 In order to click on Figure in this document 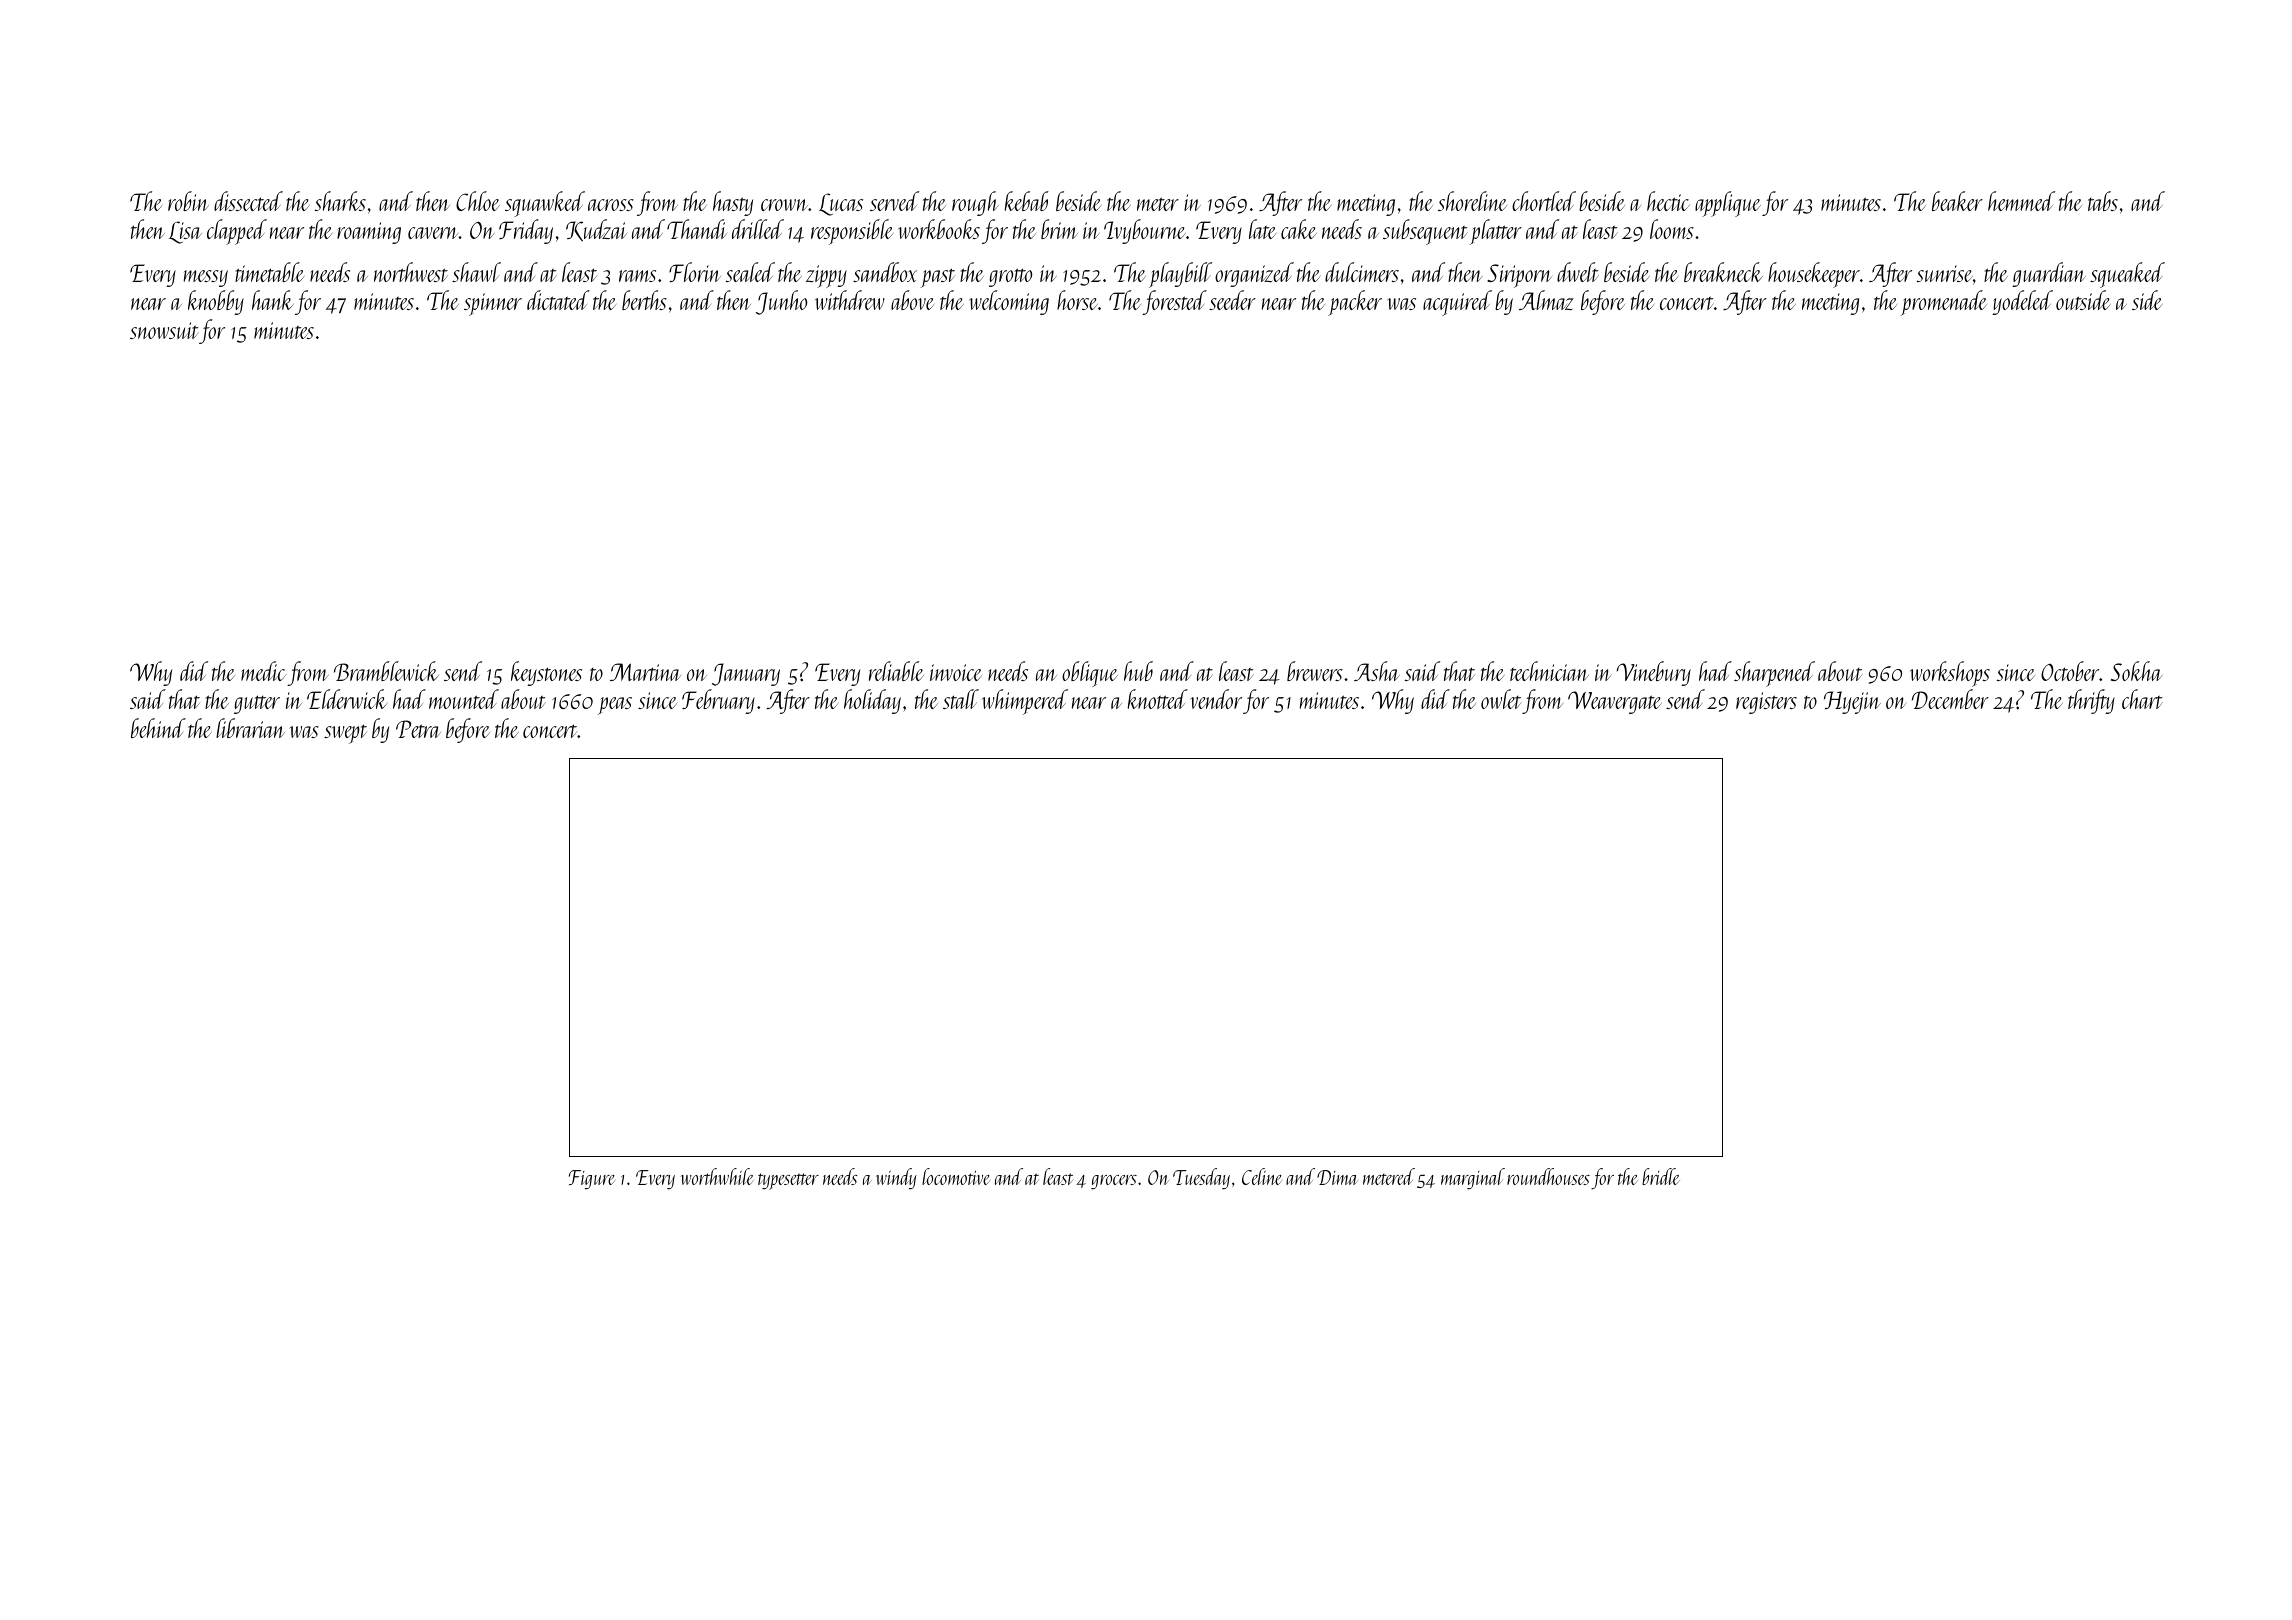, I will do `click(592, 1179)`.
